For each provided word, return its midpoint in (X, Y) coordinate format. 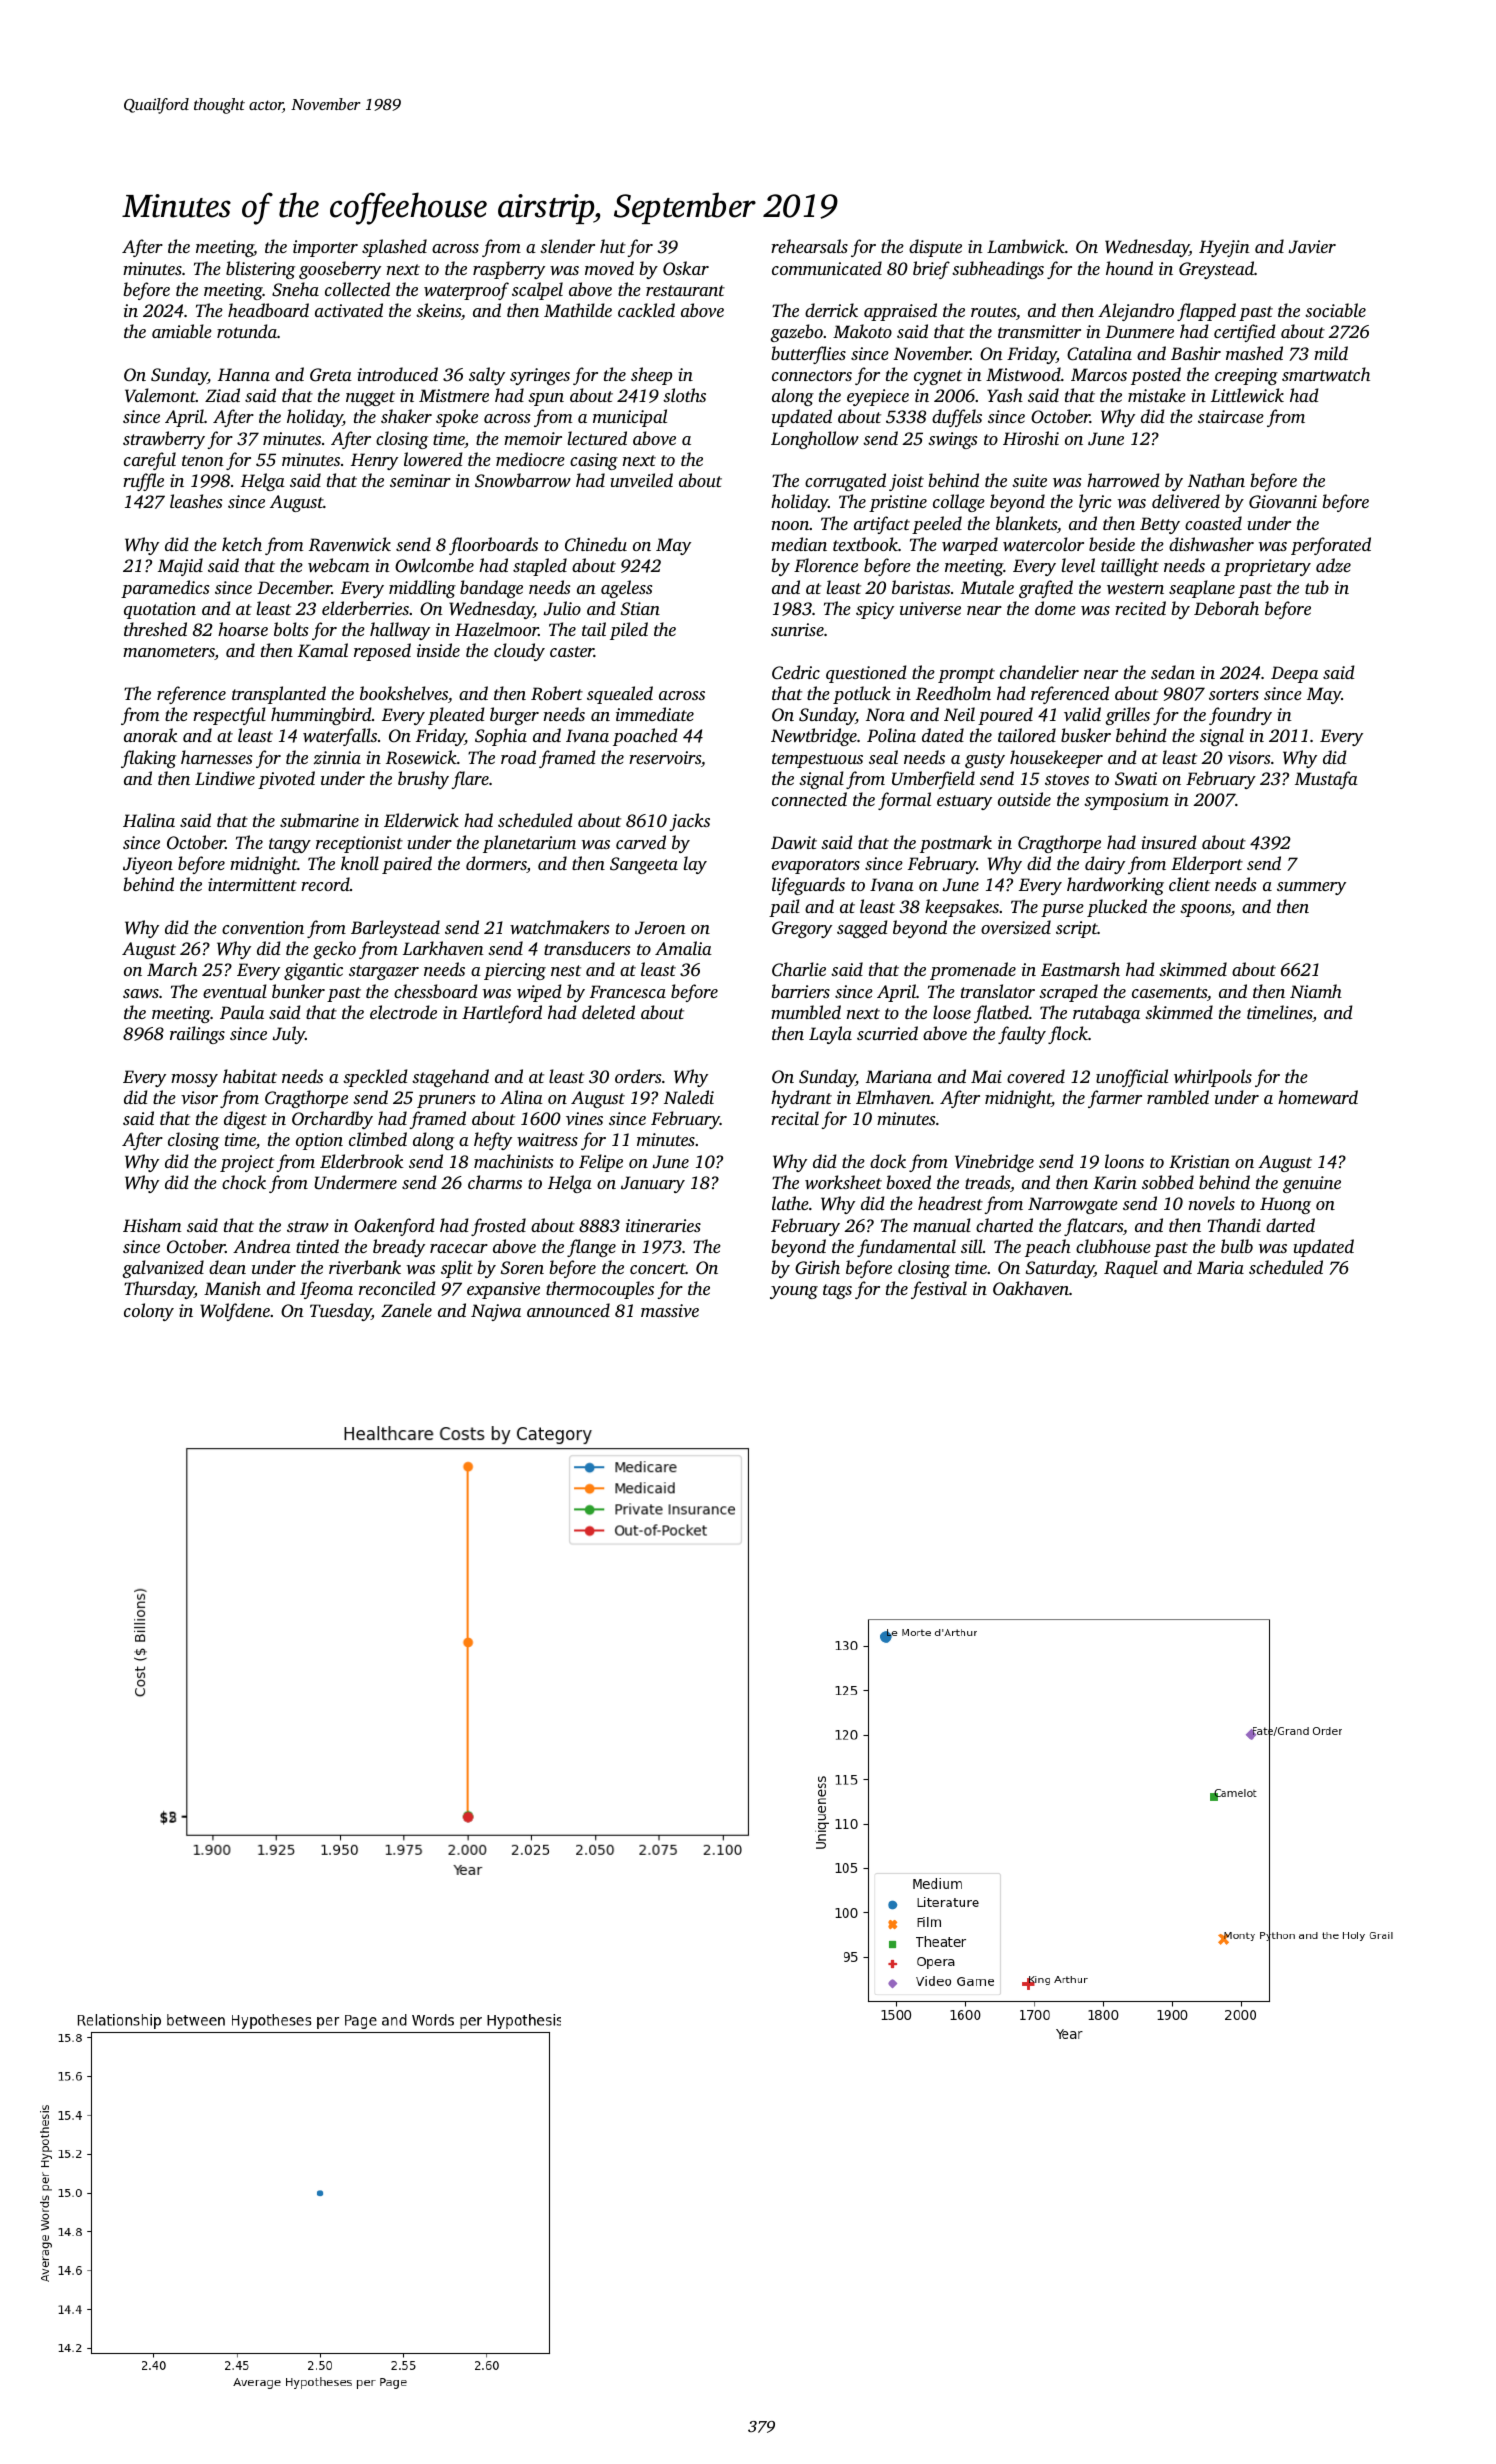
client (1189, 884)
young (794, 1292)
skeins (438, 310)
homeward (1318, 1097)
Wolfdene (235, 1312)
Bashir (1196, 353)
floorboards (493, 546)
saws (141, 993)
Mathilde (578, 310)
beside (1112, 544)
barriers (800, 991)
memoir (533, 438)
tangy (290, 845)
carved (641, 842)
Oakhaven (1031, 1288)
